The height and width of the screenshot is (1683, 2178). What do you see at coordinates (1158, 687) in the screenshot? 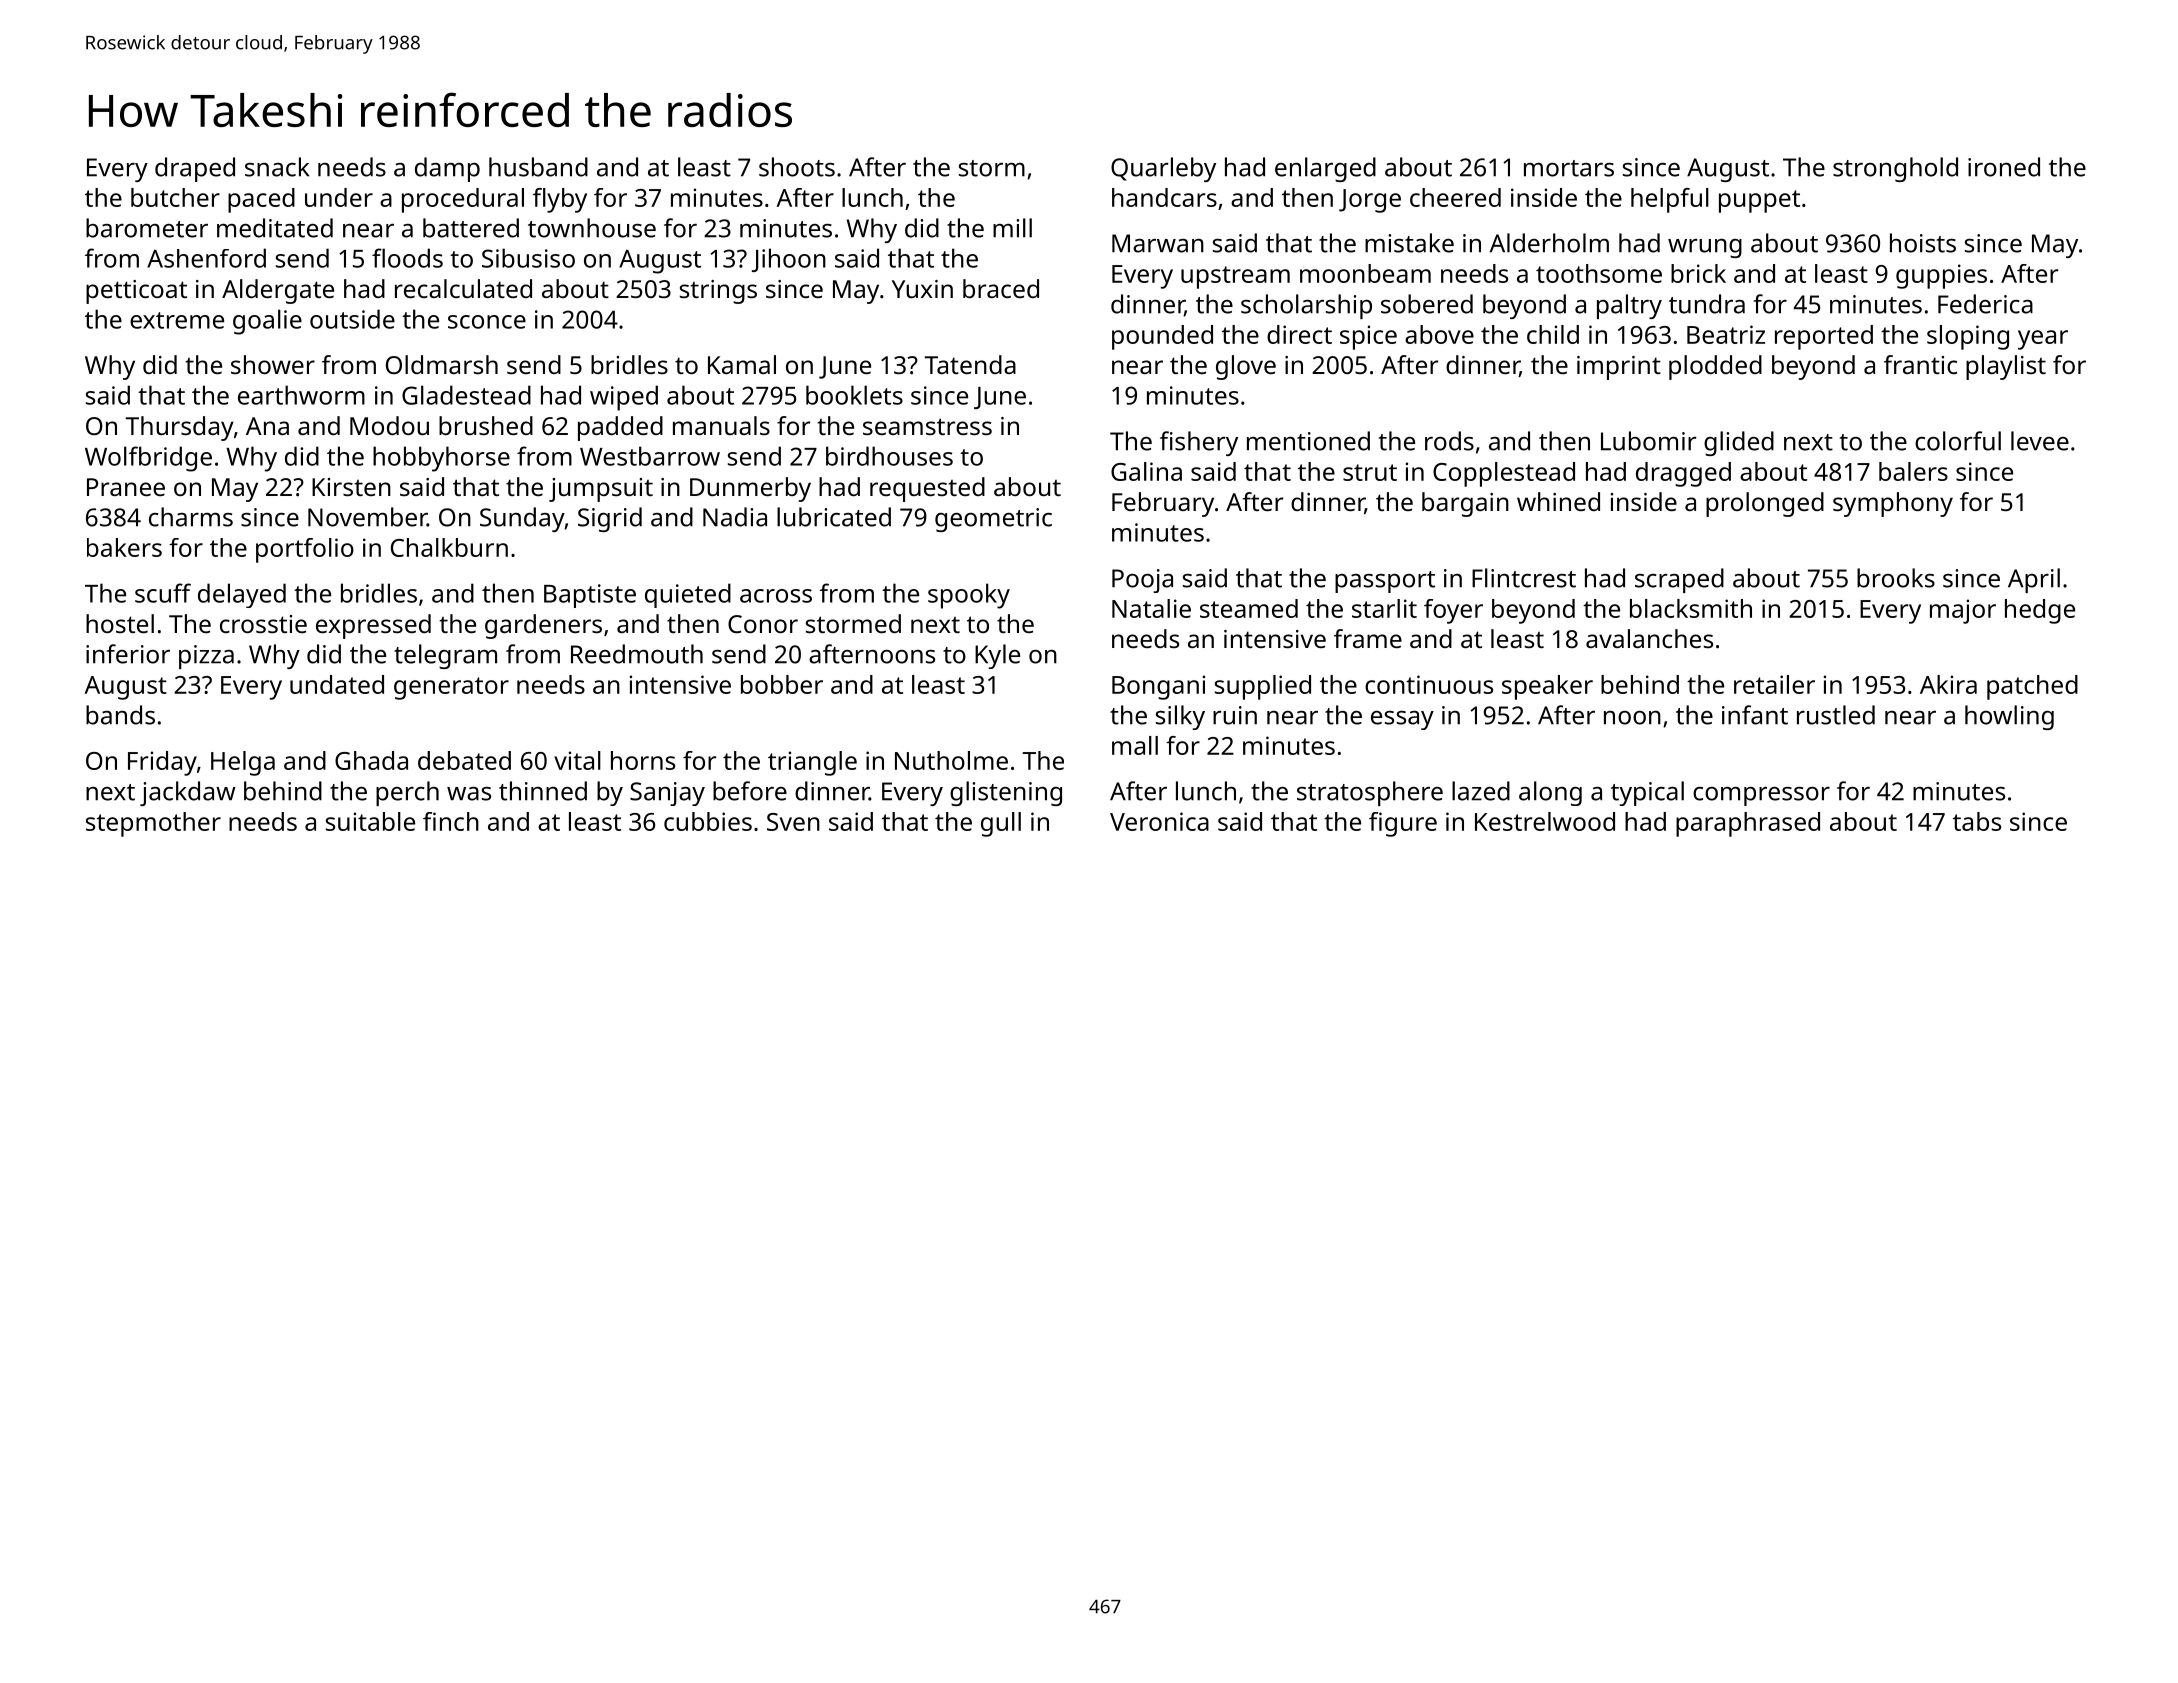
I see `Bongani` at bounding box center [1158, 687].
